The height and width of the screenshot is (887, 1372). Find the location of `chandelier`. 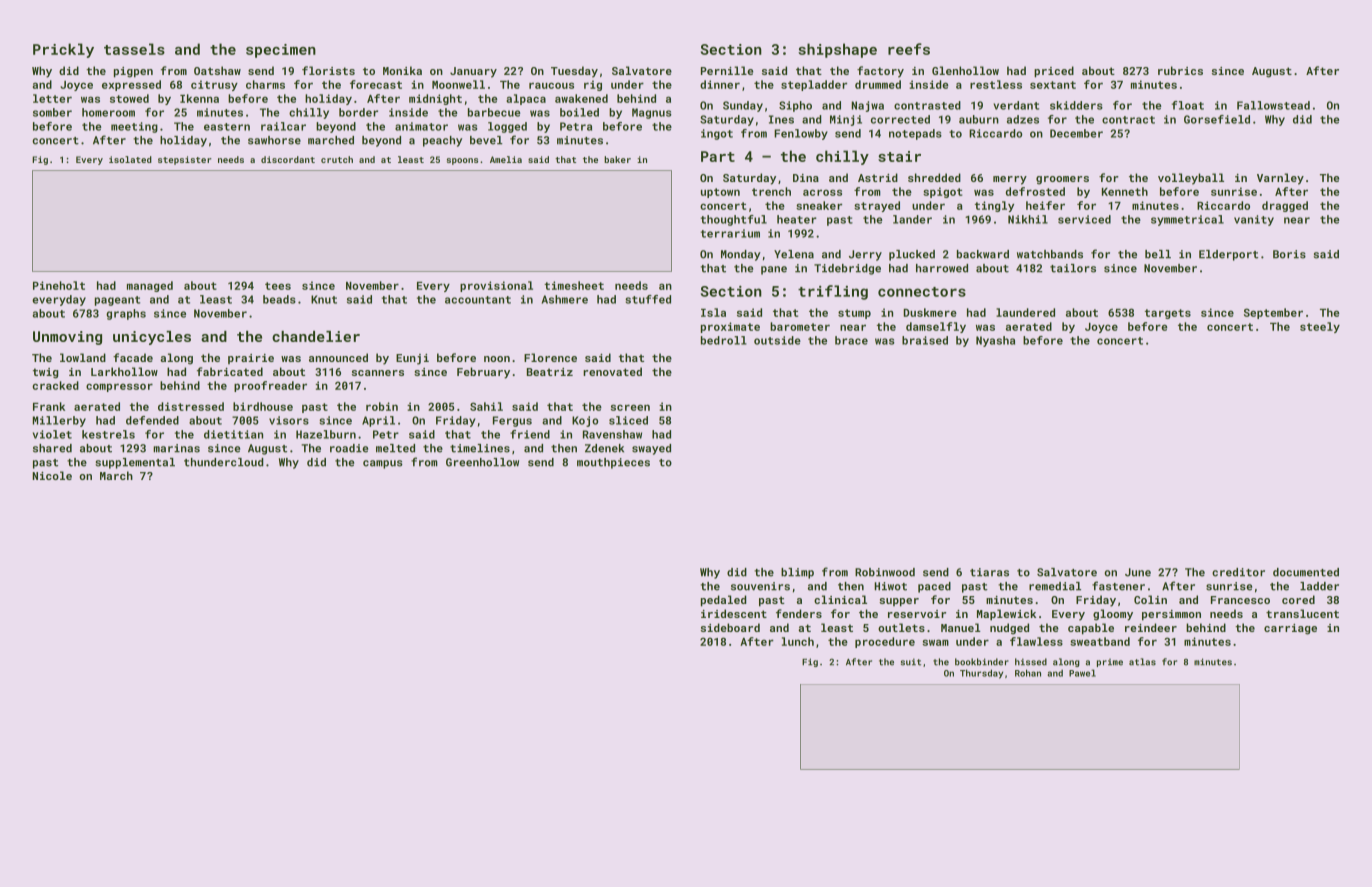

chandelier is located at coordinates (316, 336).
